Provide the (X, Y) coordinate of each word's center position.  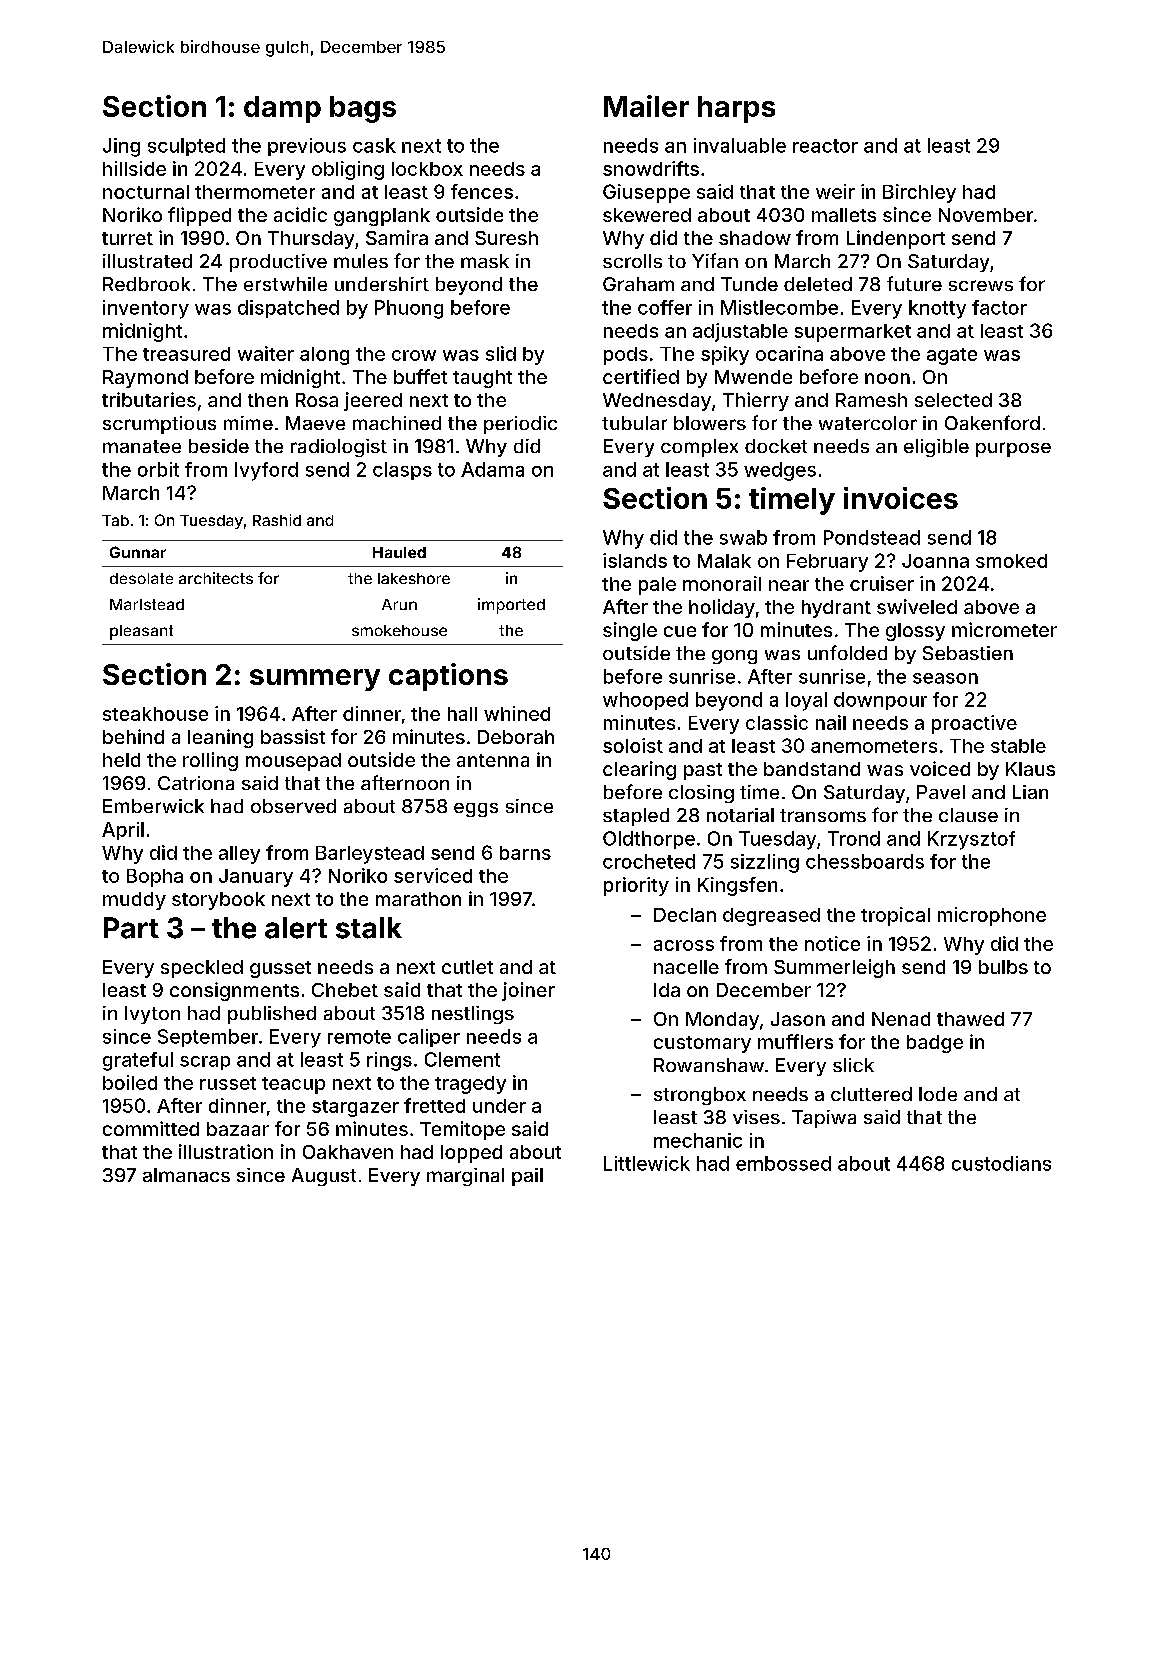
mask (485, 261)
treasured (186, 354)
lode (938, 1094)
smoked (1011, 561)
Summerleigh (834, 968)
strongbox (700, 1096)
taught (482, 379)
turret (127, 238)
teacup (293, 1085)
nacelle (686, 967)
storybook (218, 901)
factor (999, 307)
